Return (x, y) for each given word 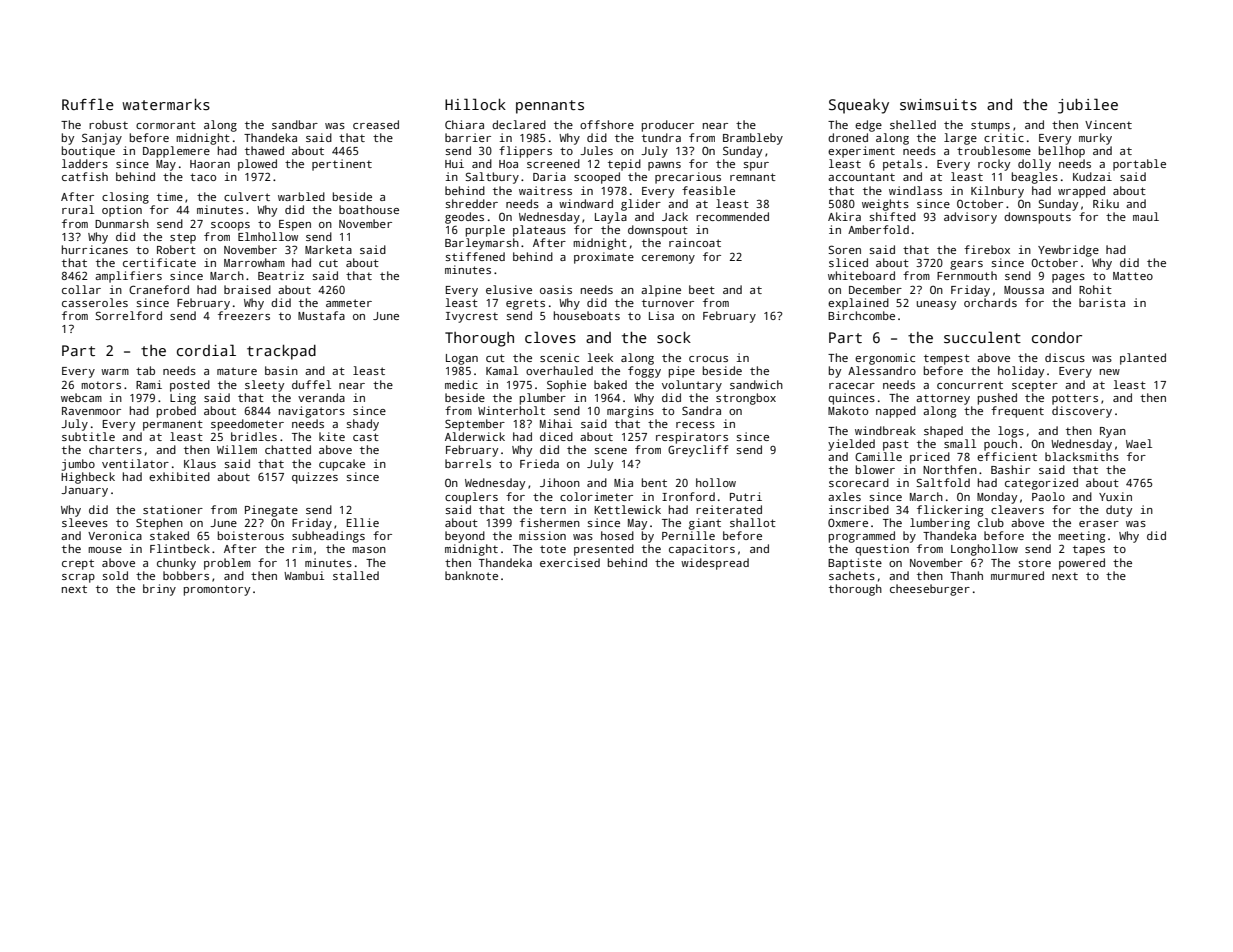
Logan (462, 359)
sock (674, 337)
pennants (550, 107)
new (1110, 372)
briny (159, 590)
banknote (471, 575)
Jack (675, 216)
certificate (159, 262)
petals (902, 165)
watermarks (166, 104)
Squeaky (859, 106)
